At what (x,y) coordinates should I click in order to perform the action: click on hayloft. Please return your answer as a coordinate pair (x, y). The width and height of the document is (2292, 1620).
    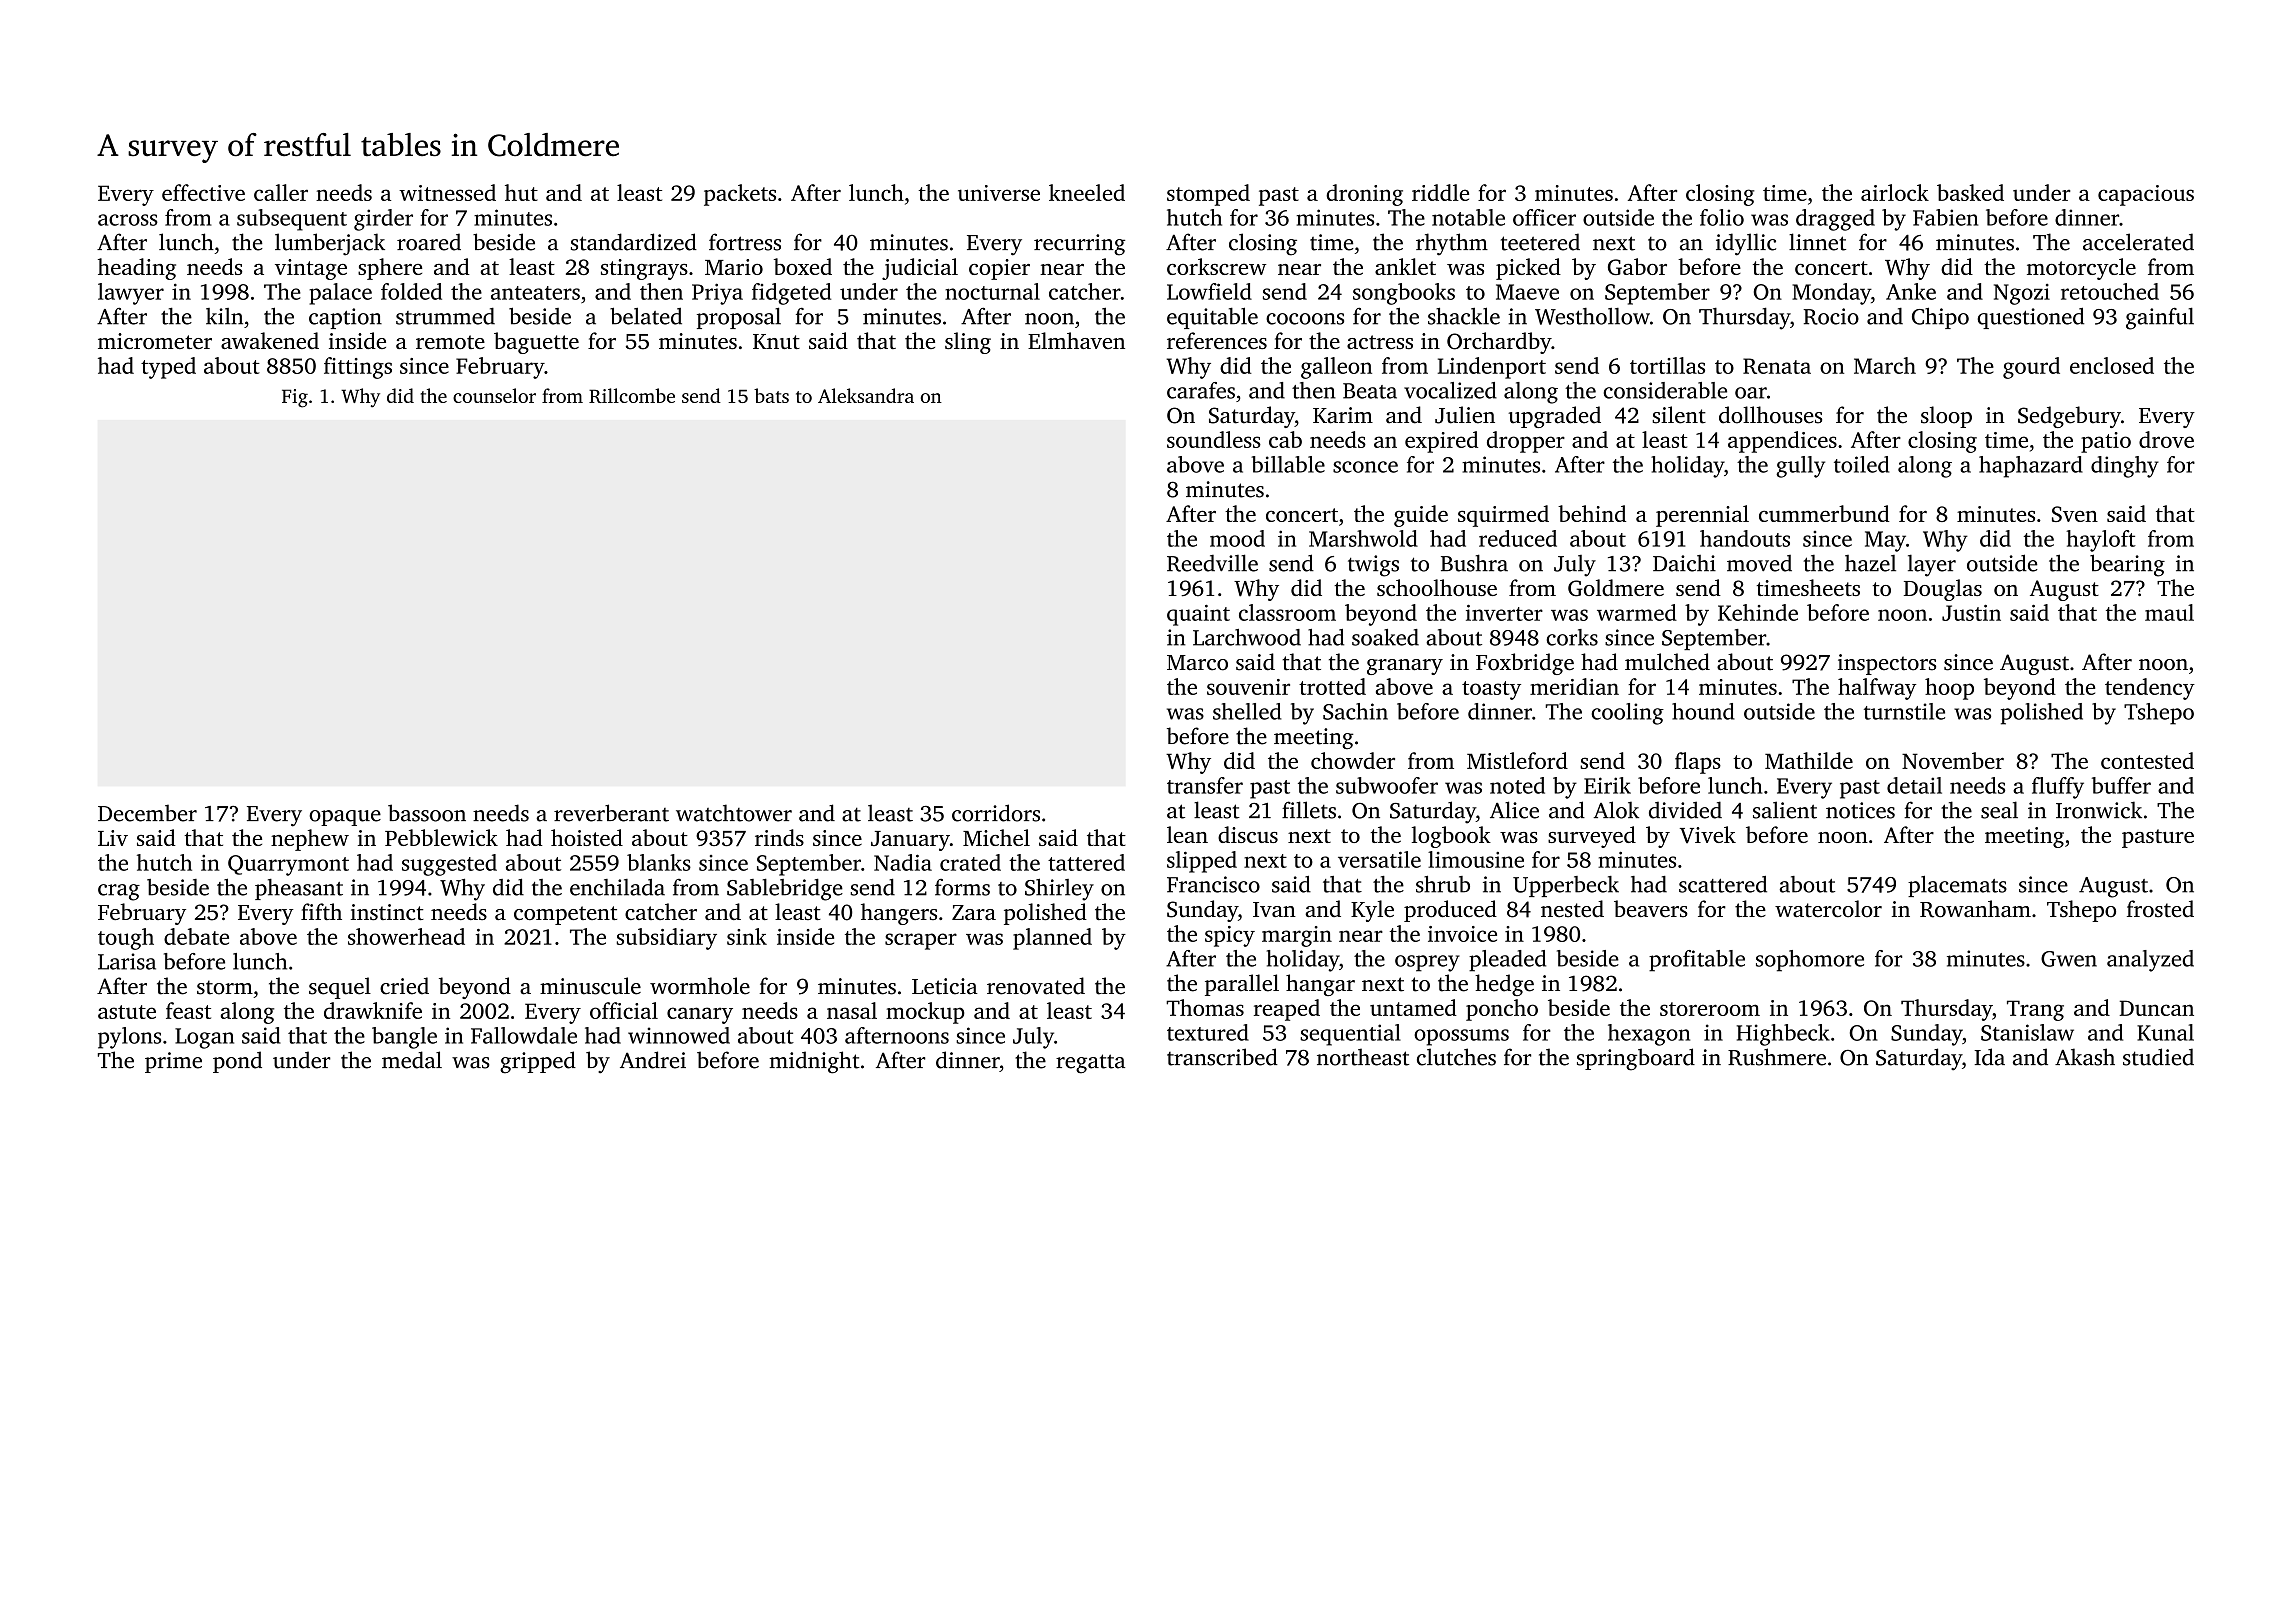
    Looking at the image, I should click on (2101, 541).
